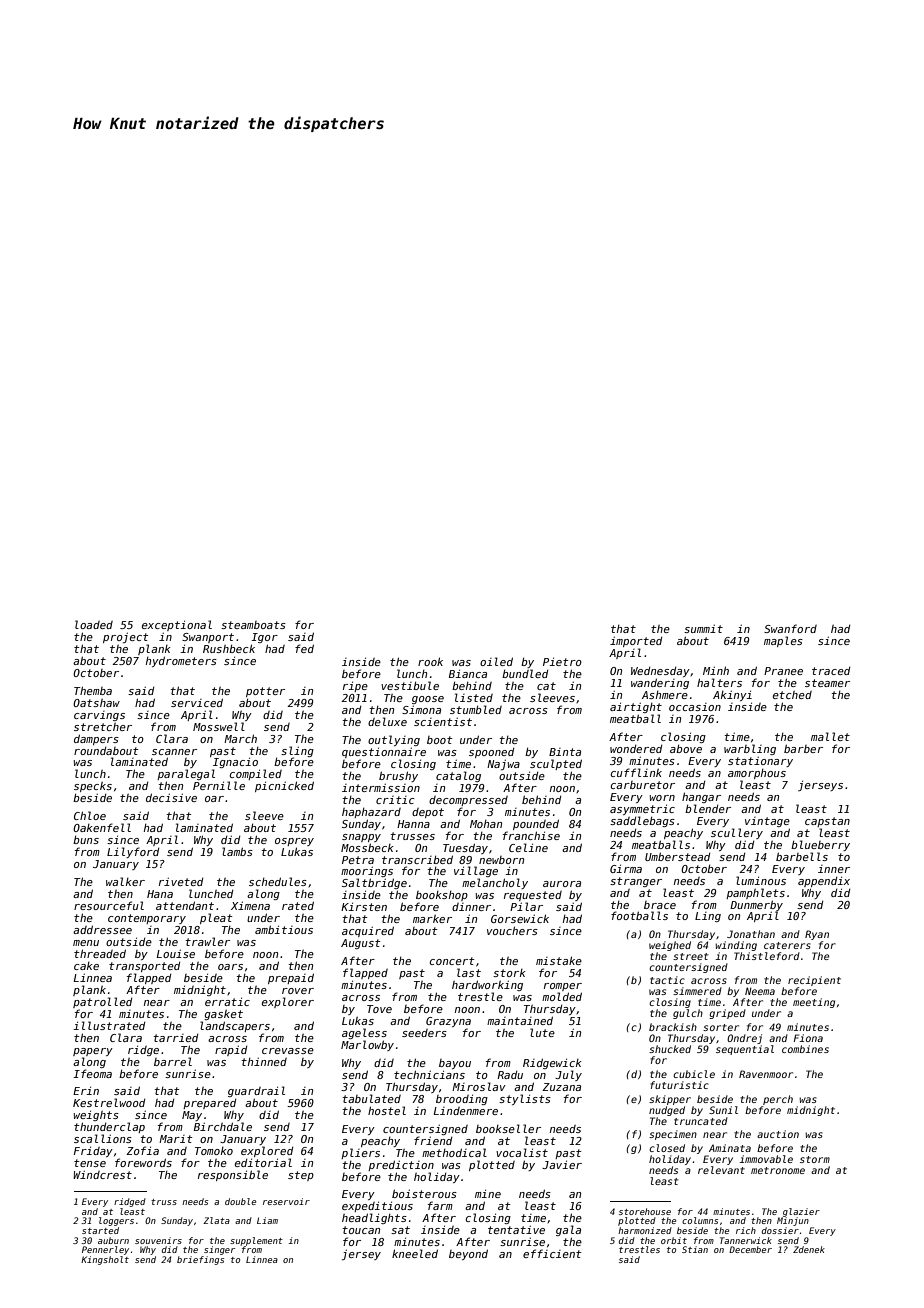  Describe the element at coordinates (86, 839) in the document. I see `buns` at that location.
